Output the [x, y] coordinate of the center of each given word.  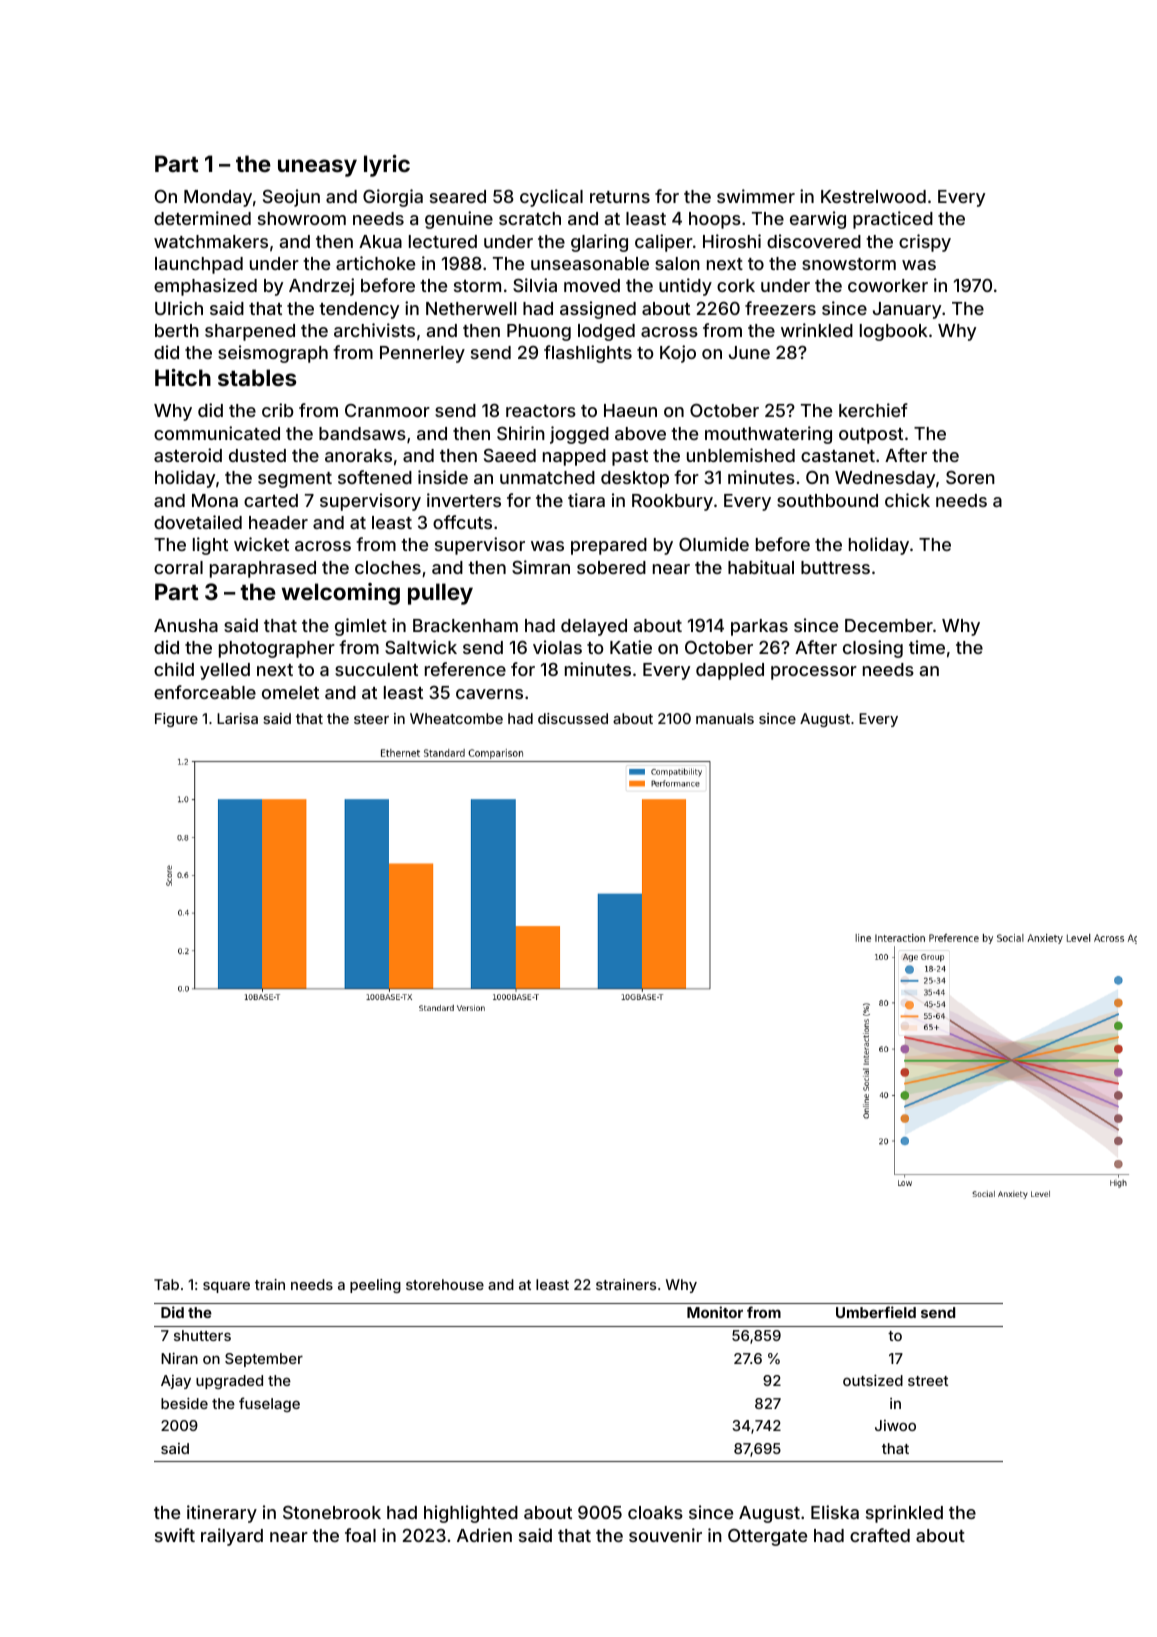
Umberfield [876, 1312]
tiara [586, 500]
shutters [202, 1335]
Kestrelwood [873, 196]
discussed [573, 718]
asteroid [188, 455]
